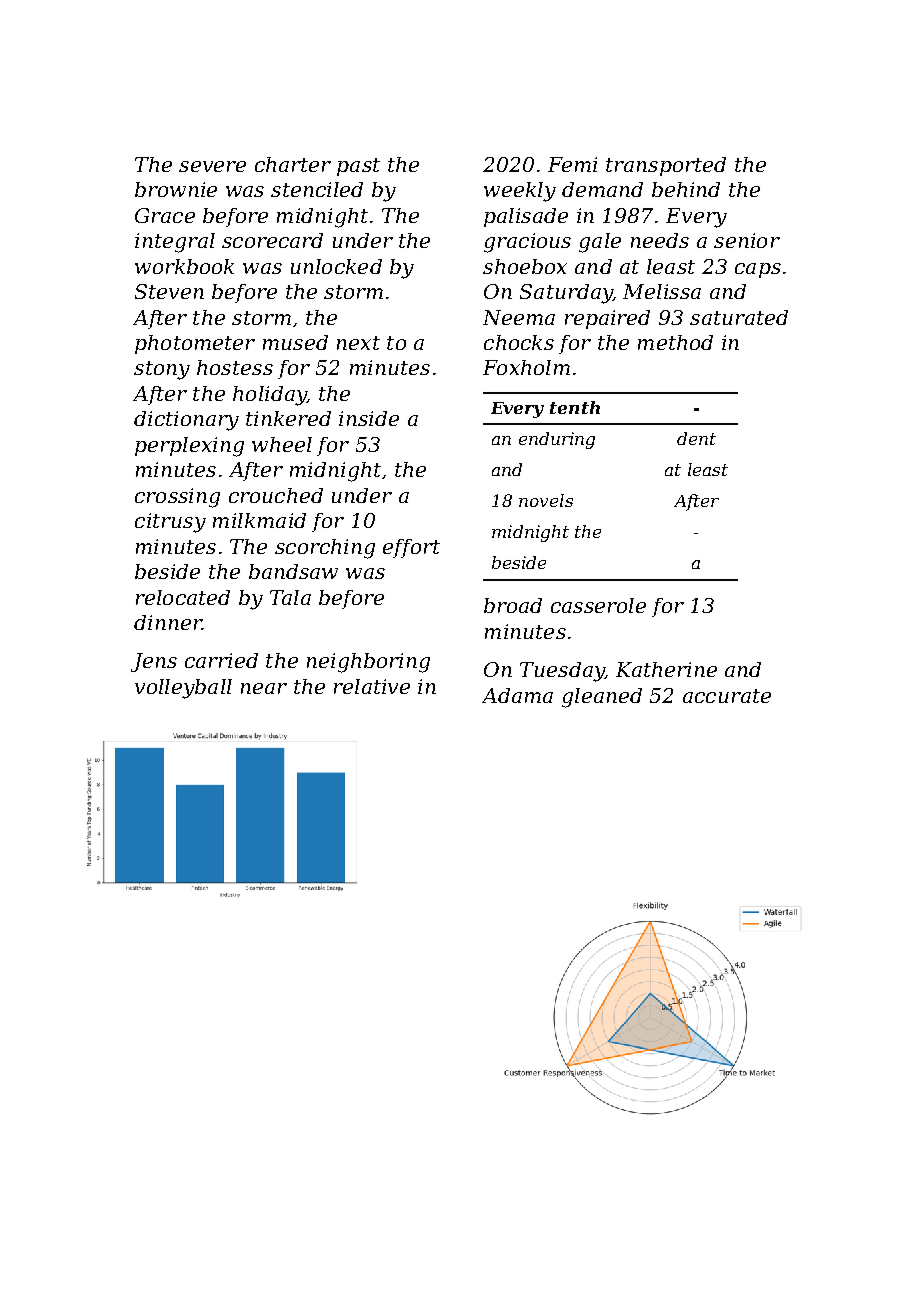 Image resolution: width=924 pixels, height=1311 pixels. What do you see at coordinates (189, 447) in the screenshot?
I see `perplexing` at bounding box center [189, 447].
